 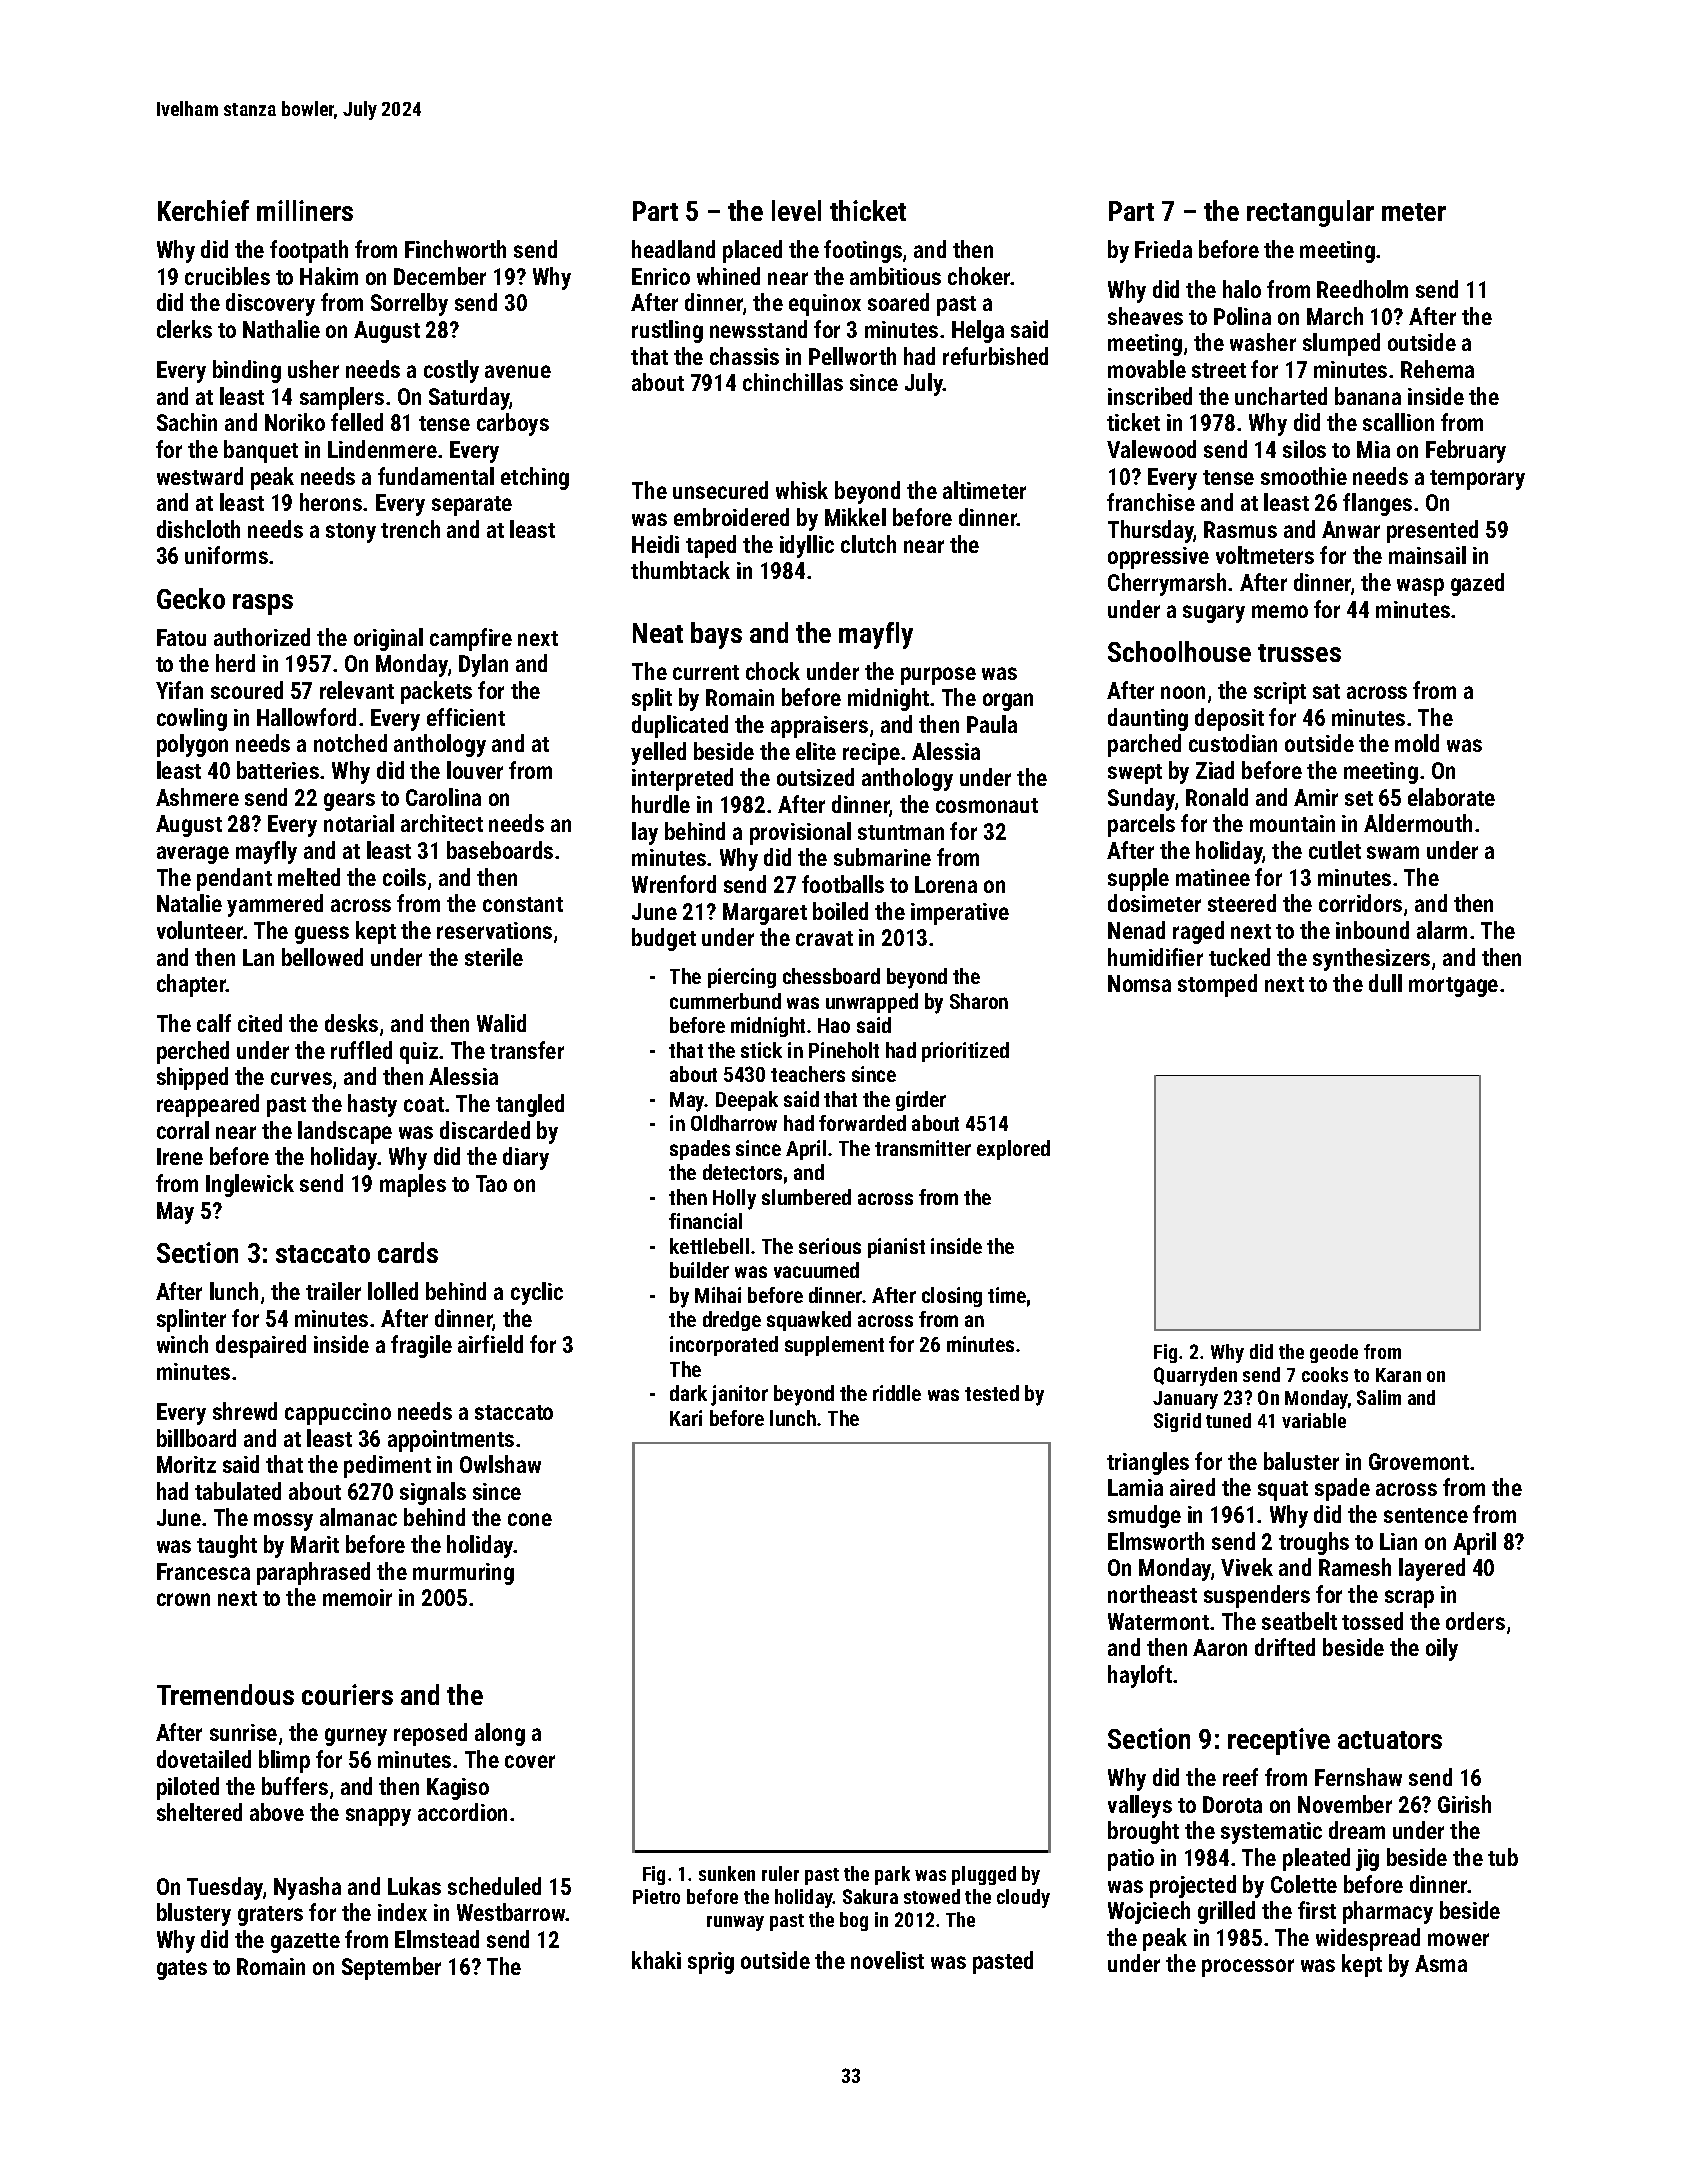 What do you see at coordinates (1310, 213) in the screenshot?
I see `rectangular` at bounding box center [1310, 213].
